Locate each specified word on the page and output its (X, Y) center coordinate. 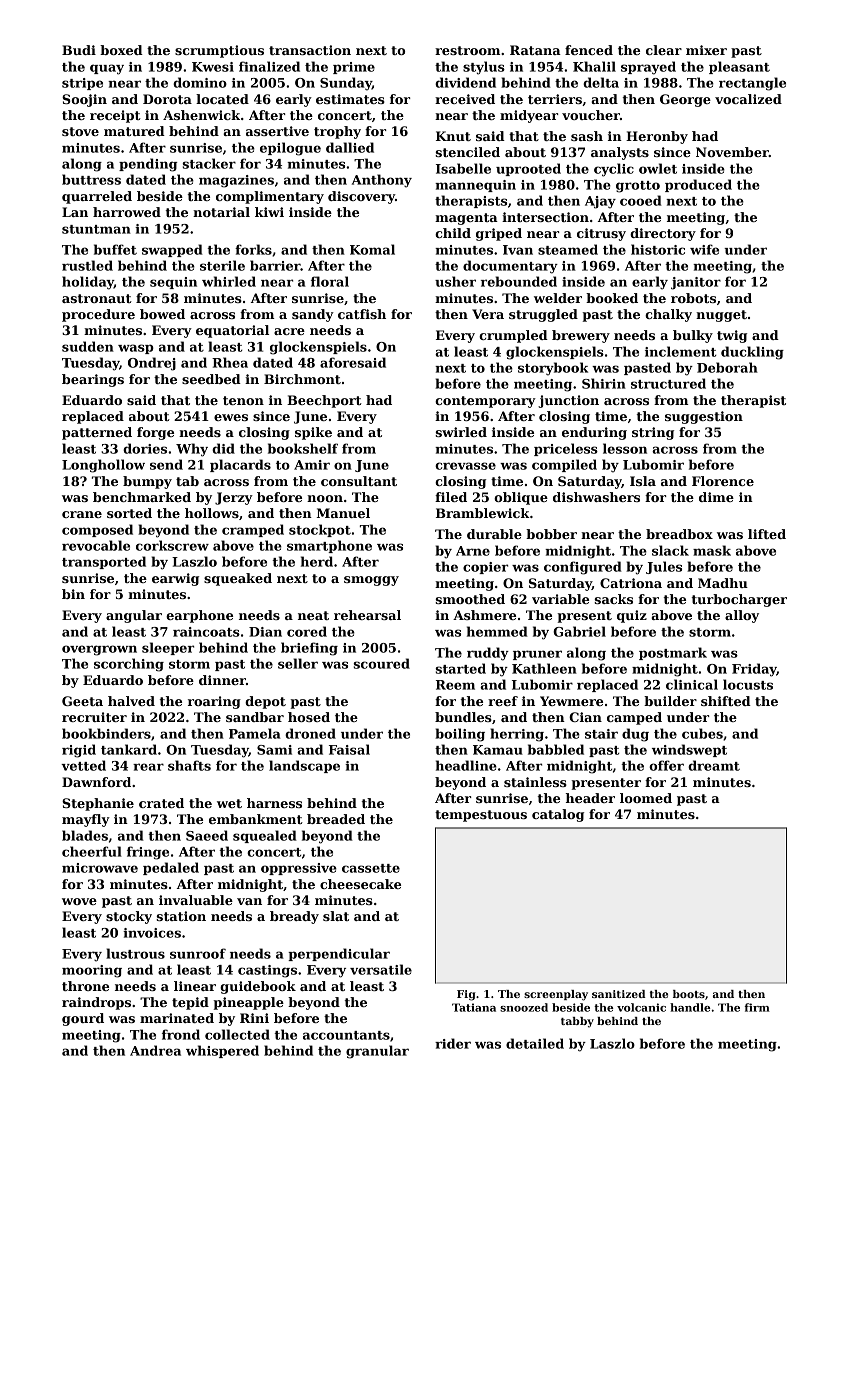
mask (712, 550)
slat (336, 916)
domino (200, 82)
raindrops (96, 1003)
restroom (467, 50)
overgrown (99, 650)
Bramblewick (483, 513)
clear (664, 50)
